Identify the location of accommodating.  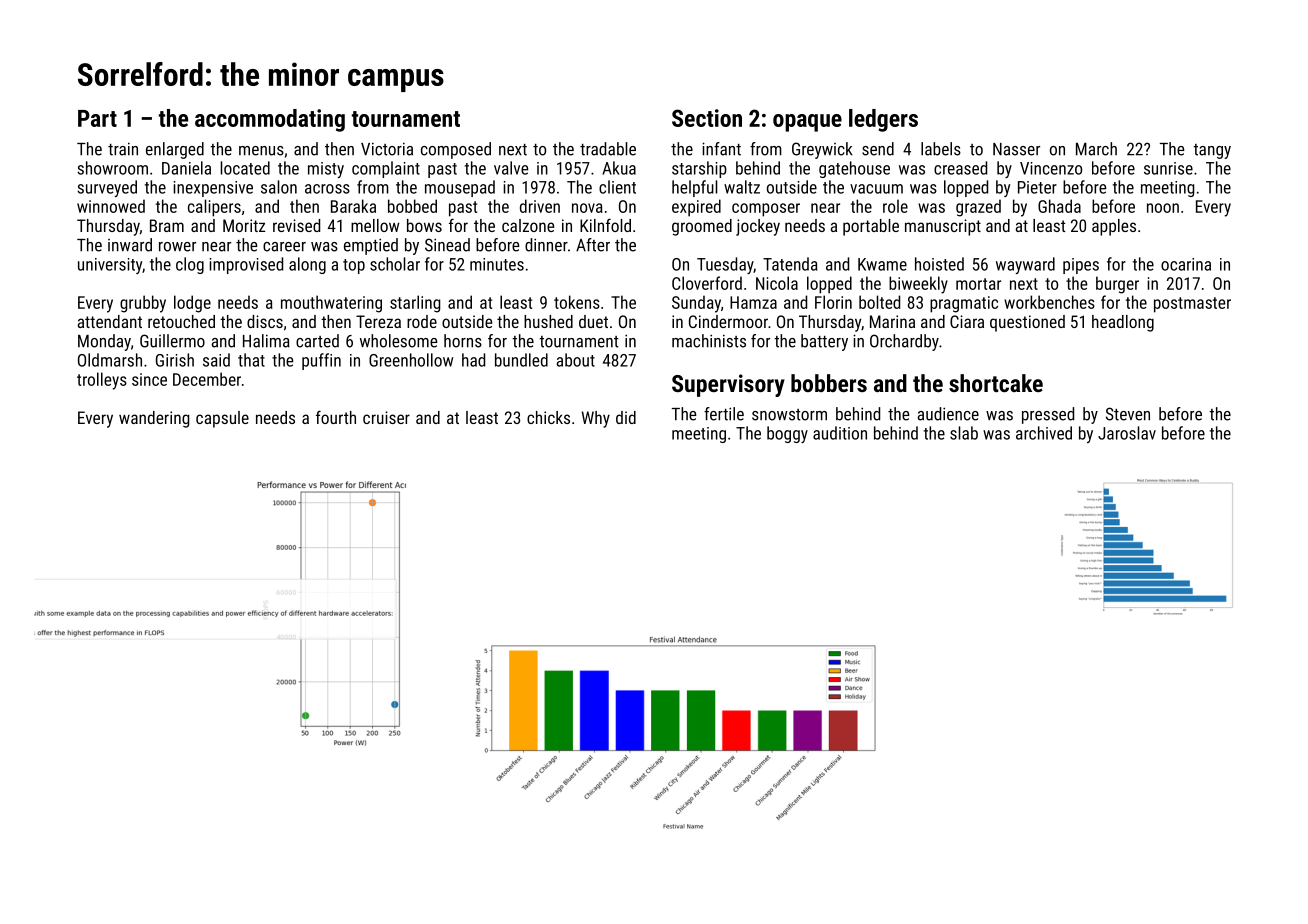
(270, 120).
